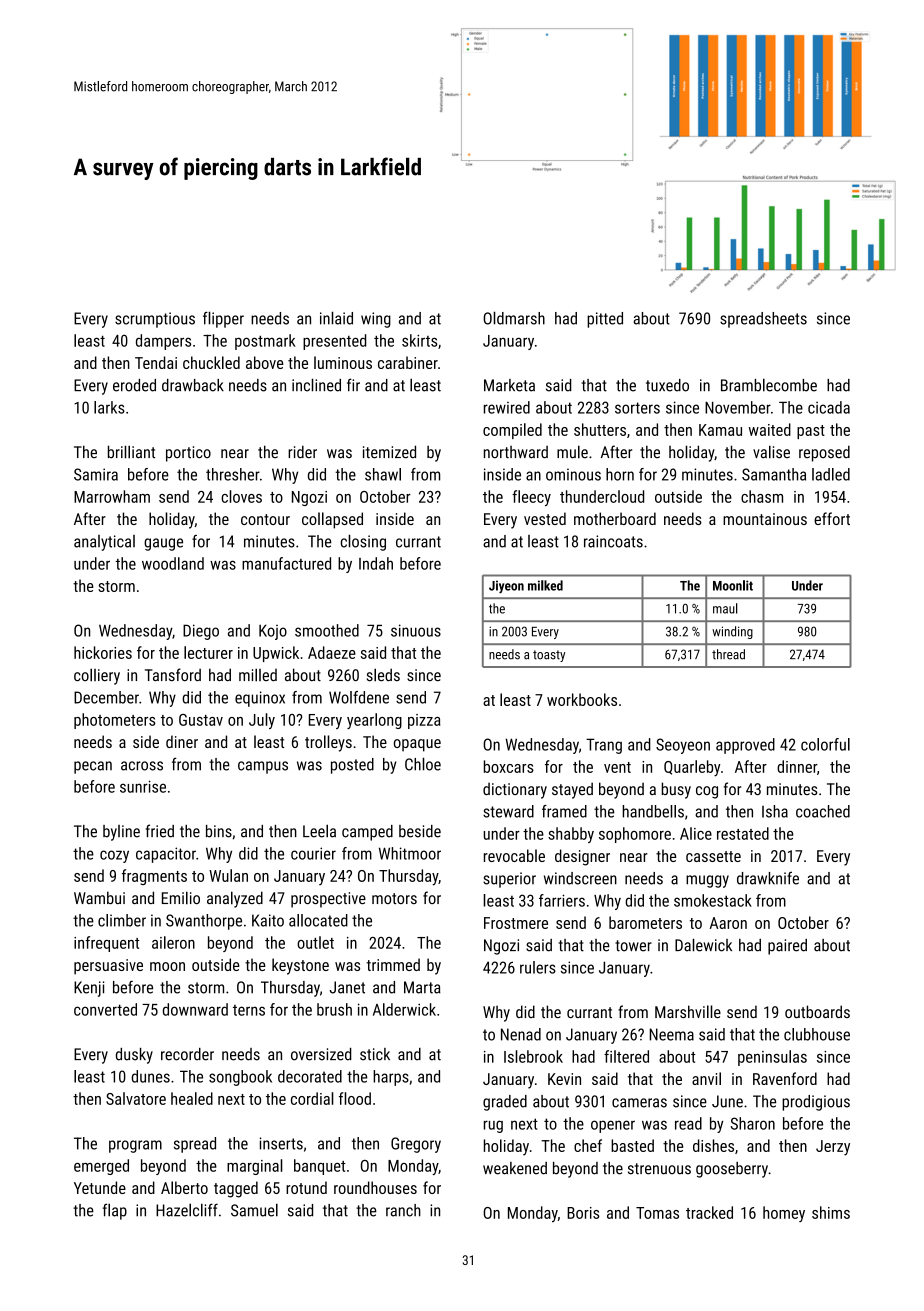 The width and height of the document is (924, 1311). Describe the element at coordinates (89, 989) in the document. I see `Kenji` at that location.
